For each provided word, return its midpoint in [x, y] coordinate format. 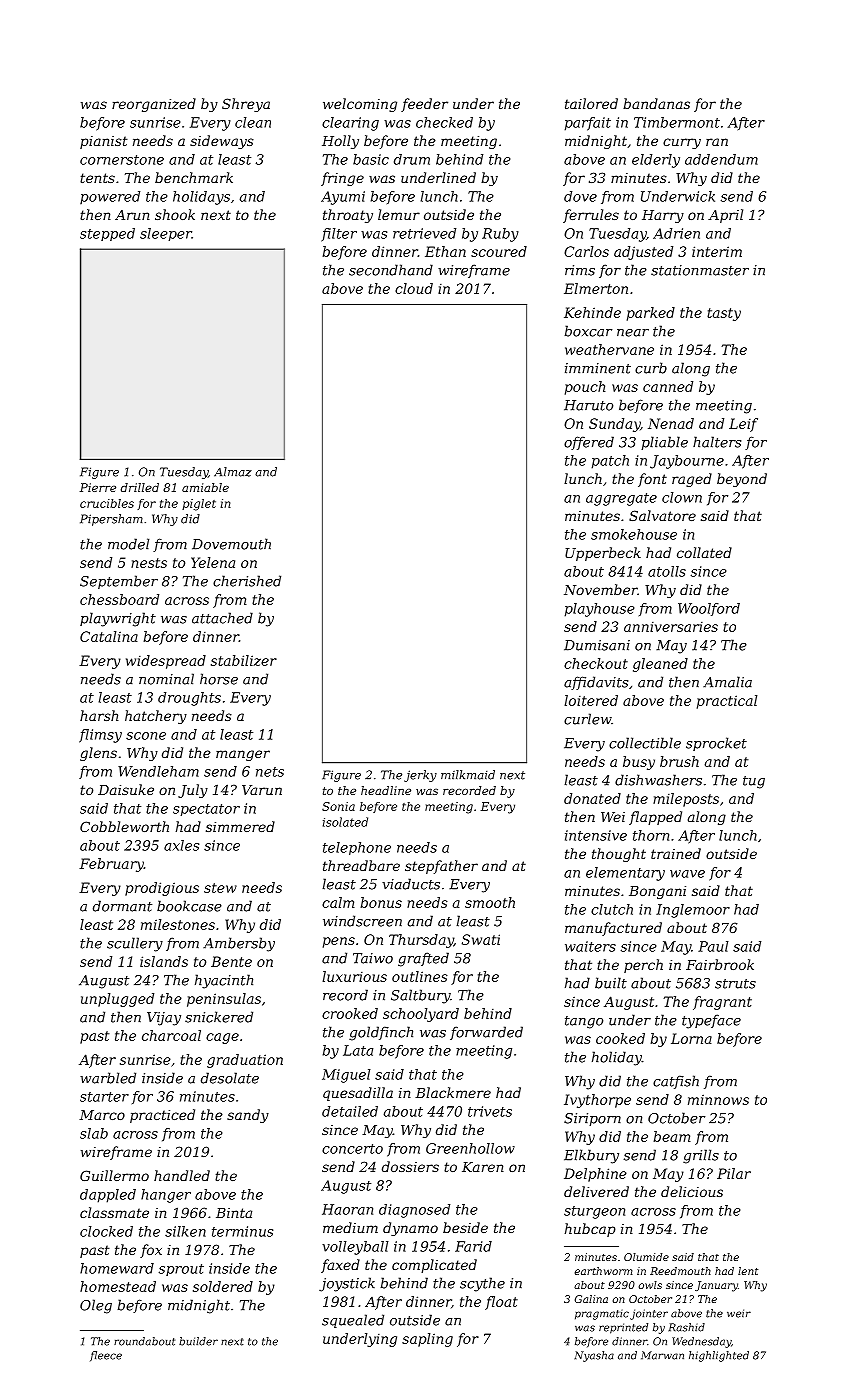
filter [339, 235]
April [725, 216]
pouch [585, 388]
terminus [242, 1231]
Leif [743, 425]
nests [149, 563]
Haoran [347, 1209]
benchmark [194, 177]
